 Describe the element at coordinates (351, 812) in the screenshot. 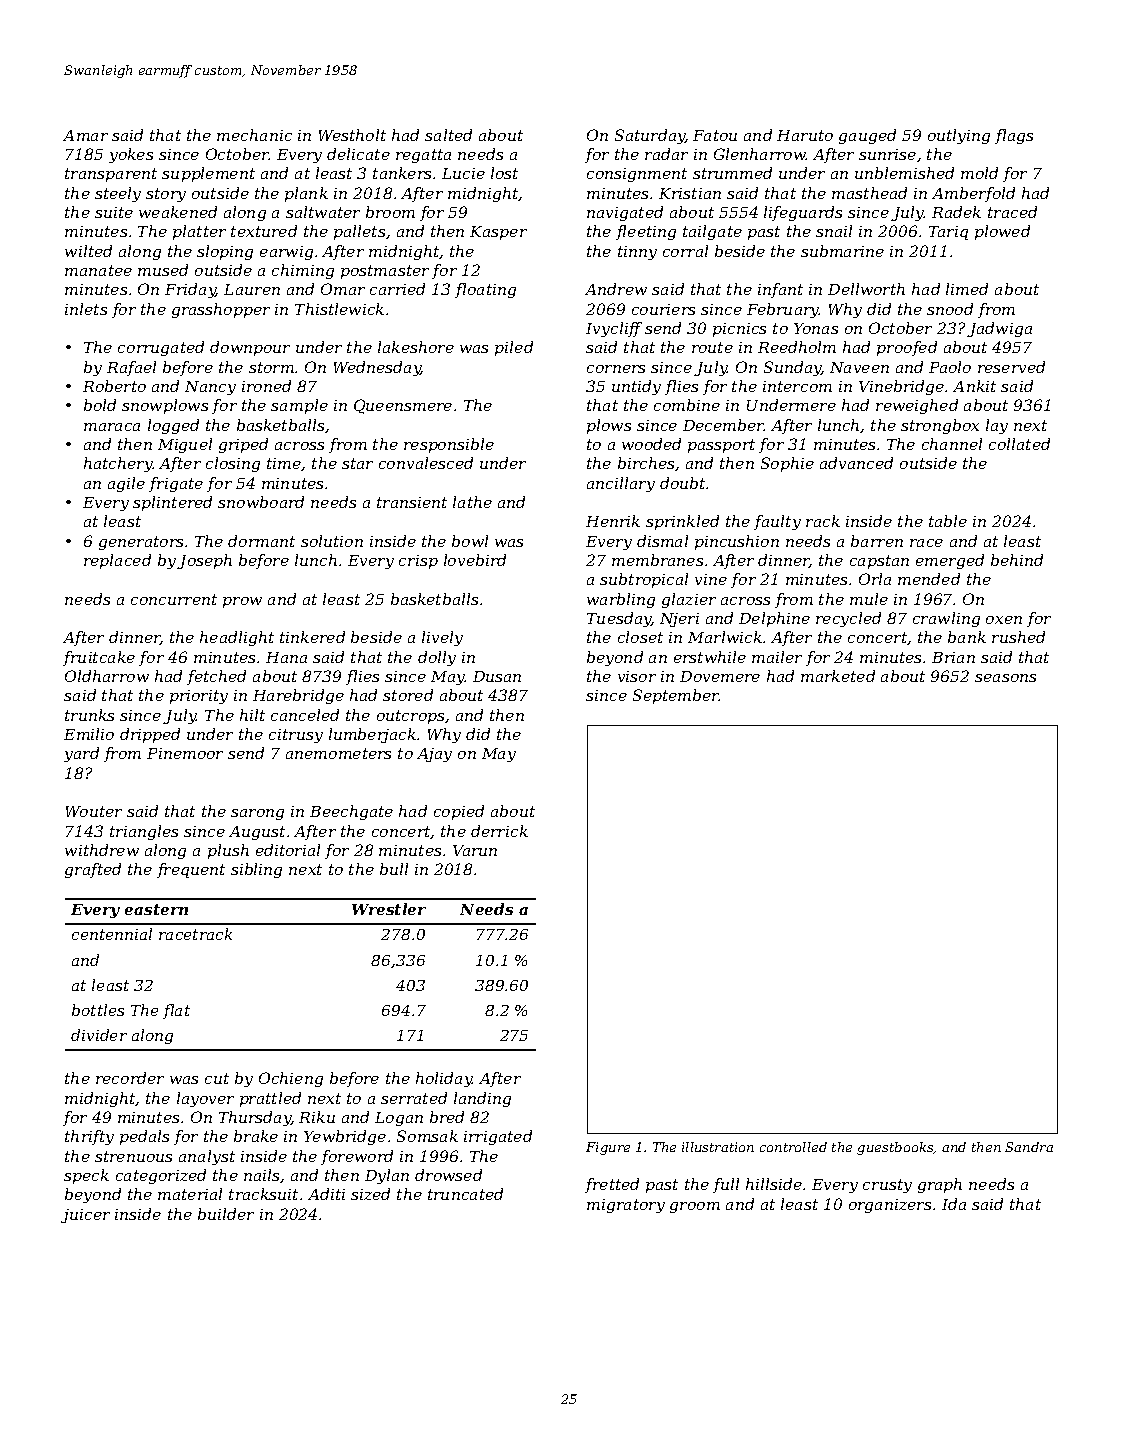

I see `Beechgate` at that location.
